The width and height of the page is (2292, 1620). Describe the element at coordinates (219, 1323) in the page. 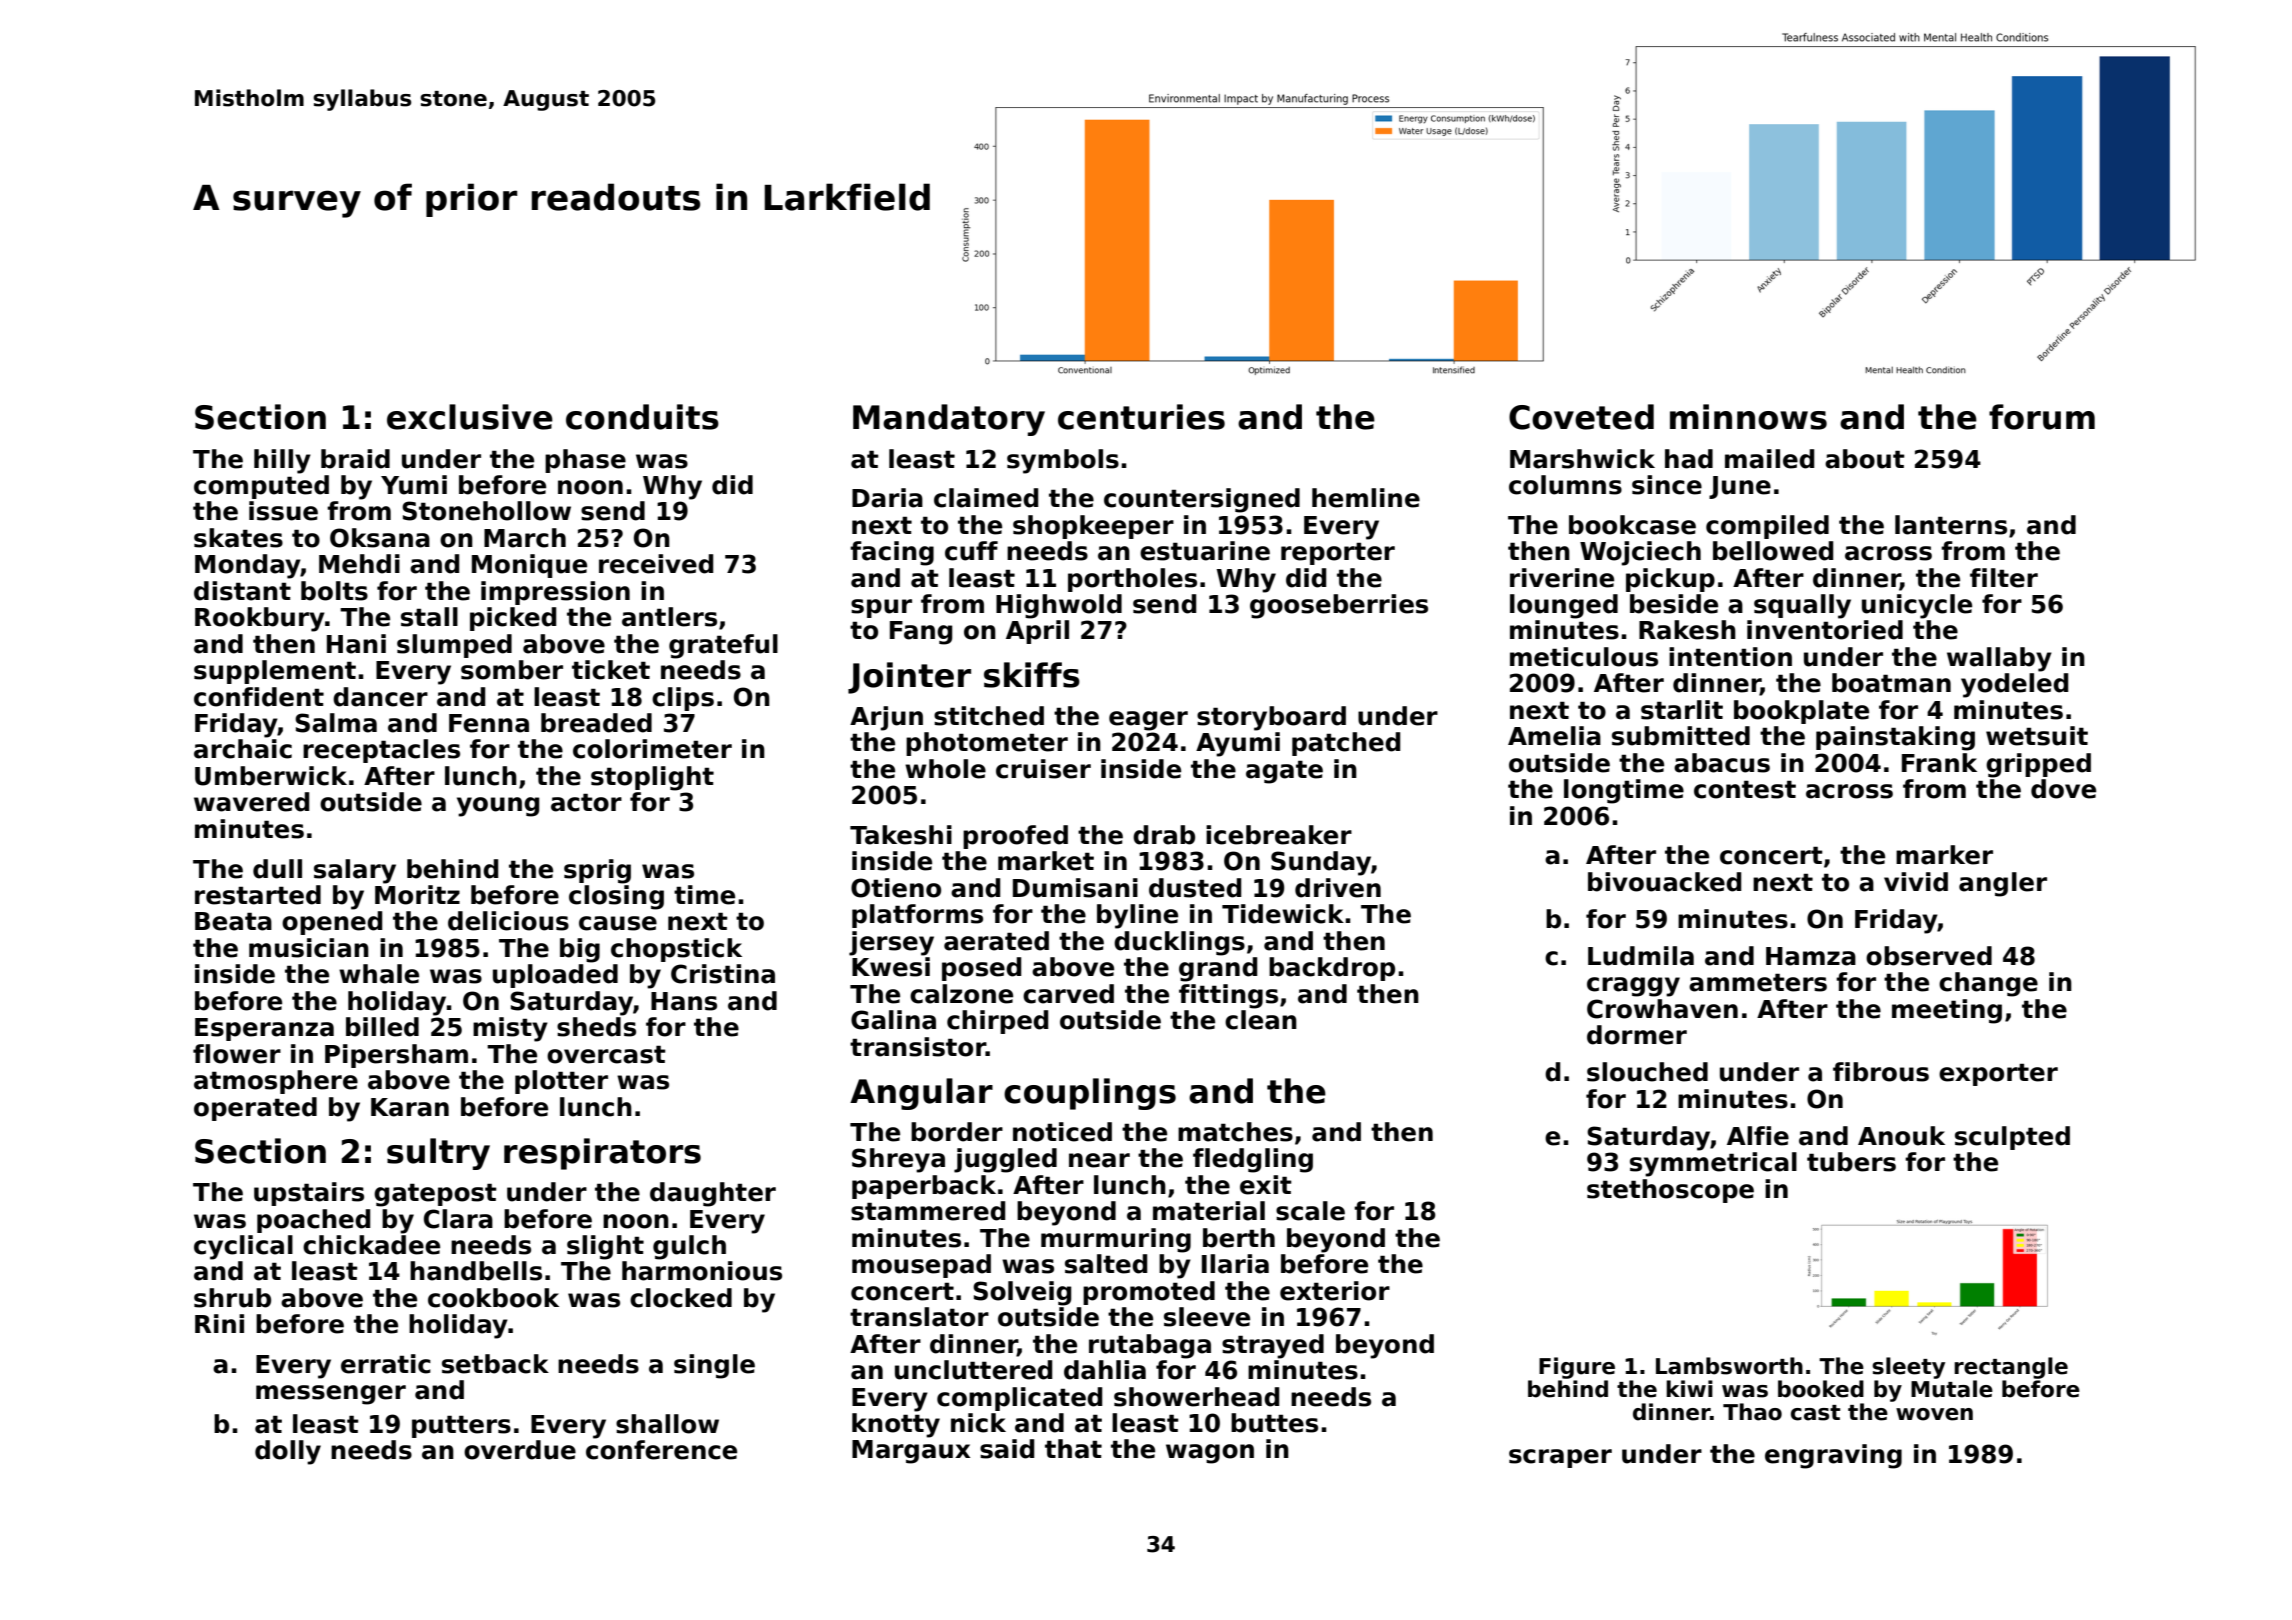

I see `Rini` at that location.
